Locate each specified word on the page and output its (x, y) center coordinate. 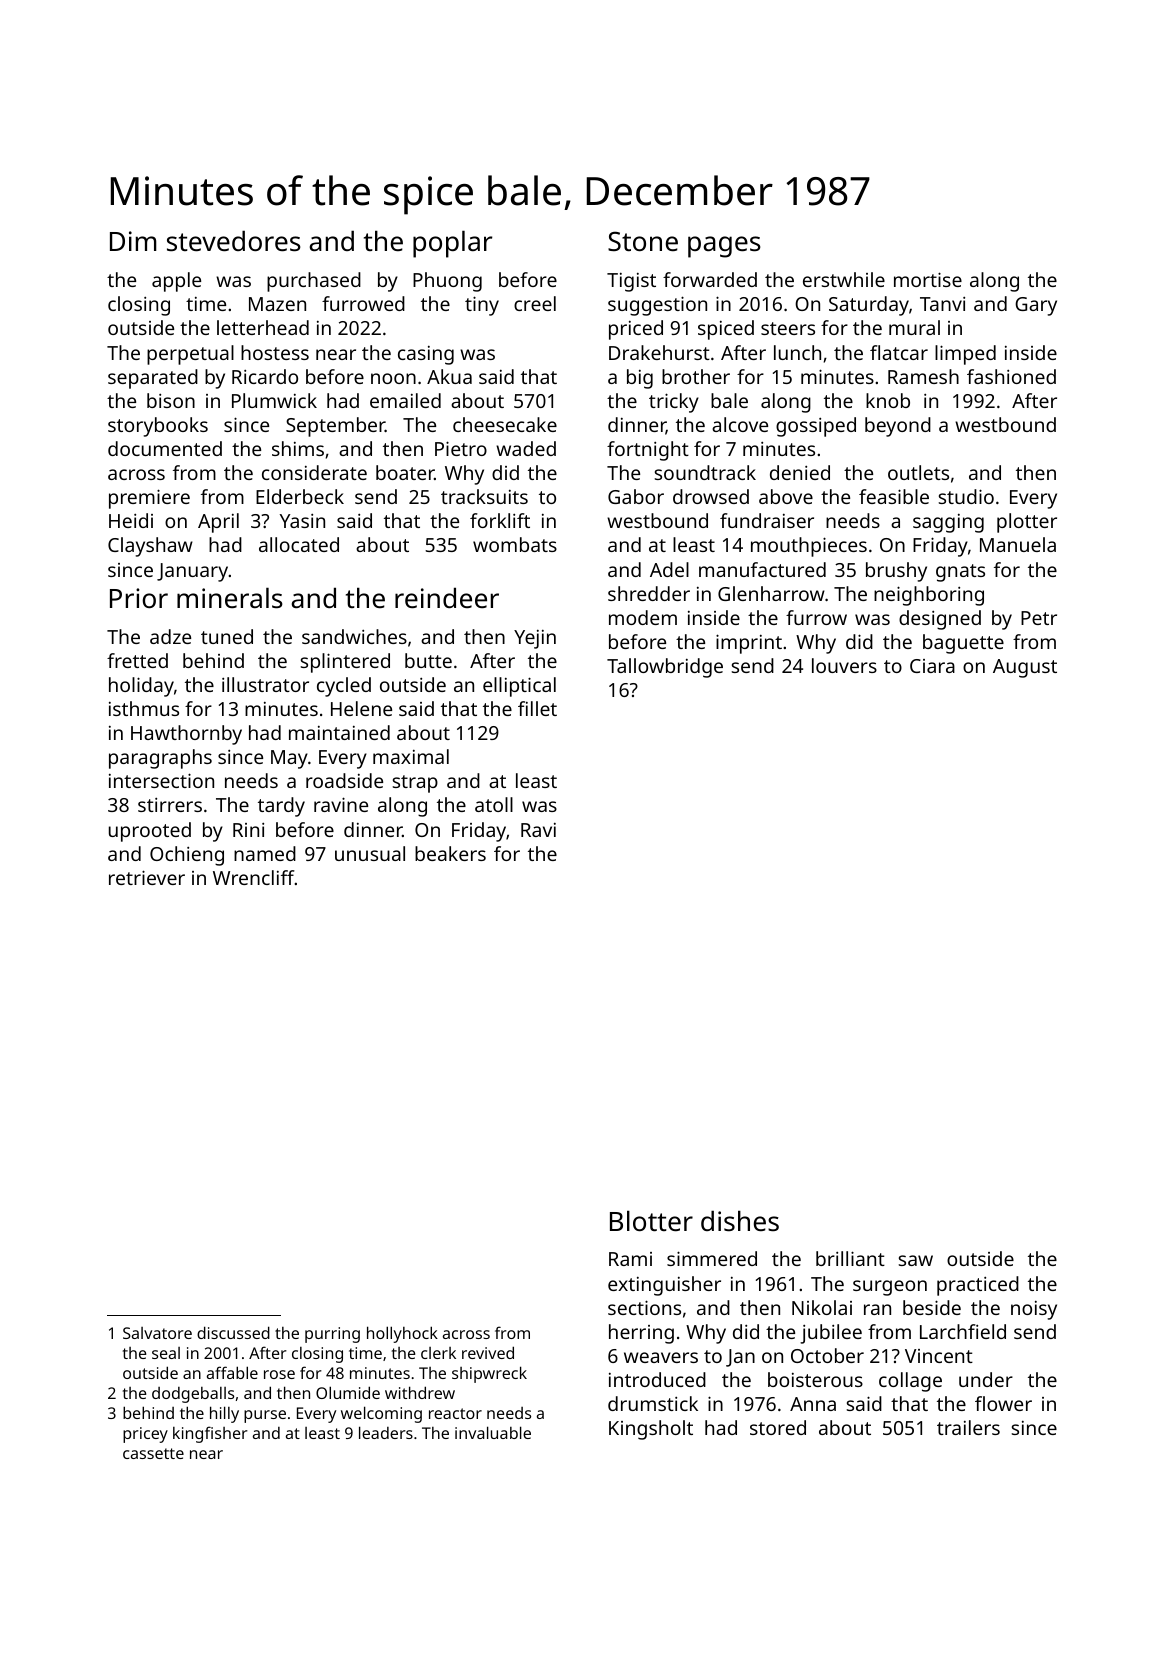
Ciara (932, 666)
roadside (344, 780)
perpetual (190, 355)
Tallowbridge (665, 668)
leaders (386, 1432)
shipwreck (489, 1374)
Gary (1036, 306)
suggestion (657, 306)
